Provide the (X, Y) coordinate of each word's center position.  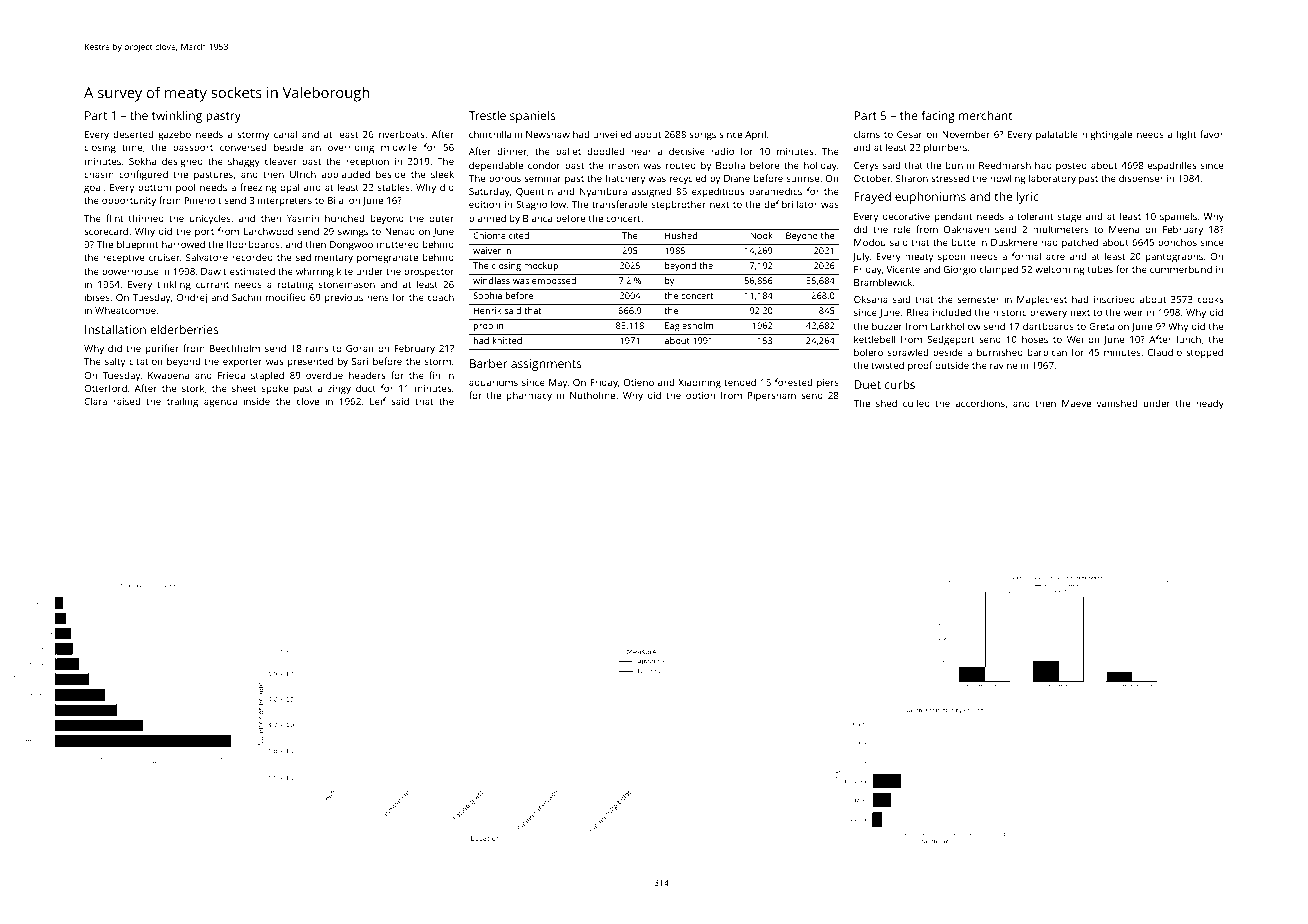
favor (1211, 134)
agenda (220, 403)
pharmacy (529, 396)
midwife (399, 147)
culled (916, 403)
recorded (252, 257)
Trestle (487, 115)
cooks (1210, 299)
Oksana (871, 299)
